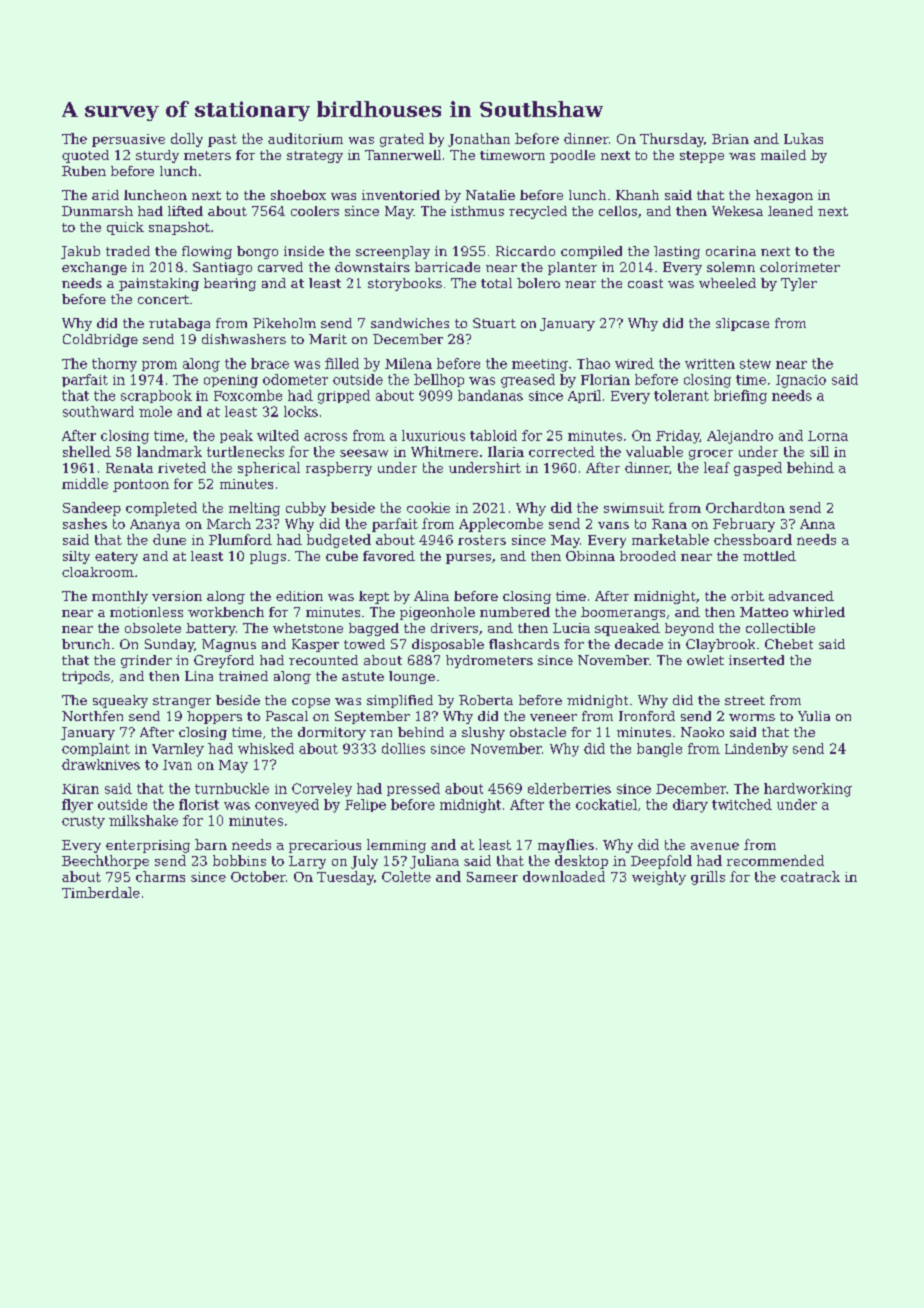  Describe the element at coordinates (128, 140) in the screenshot. I see `persuasive` at that location.
